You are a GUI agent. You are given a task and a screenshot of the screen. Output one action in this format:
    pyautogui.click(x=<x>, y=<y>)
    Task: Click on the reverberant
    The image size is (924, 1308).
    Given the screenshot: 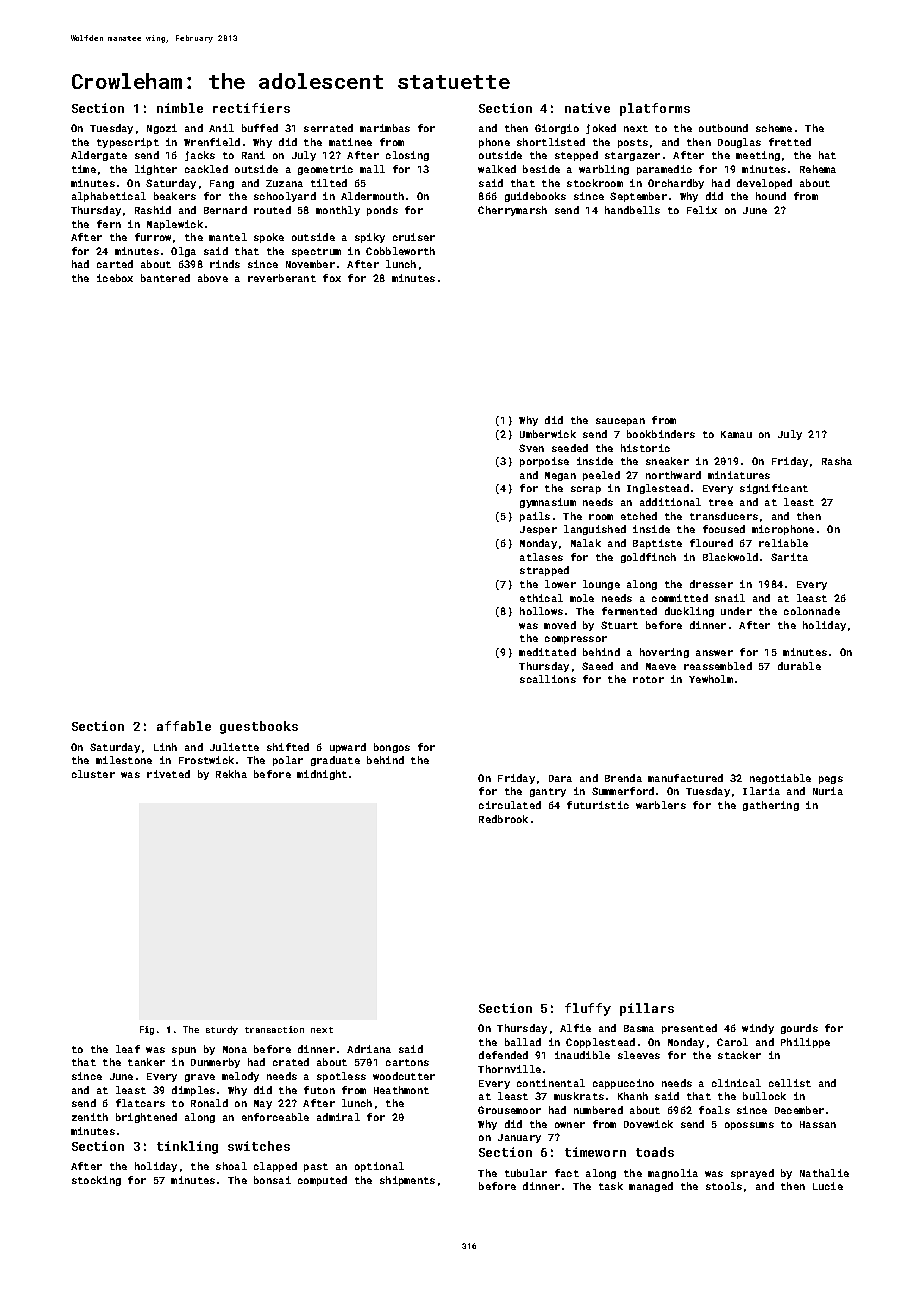 What is the action you would take?
    pyautogui.click(x=282, y=278)
